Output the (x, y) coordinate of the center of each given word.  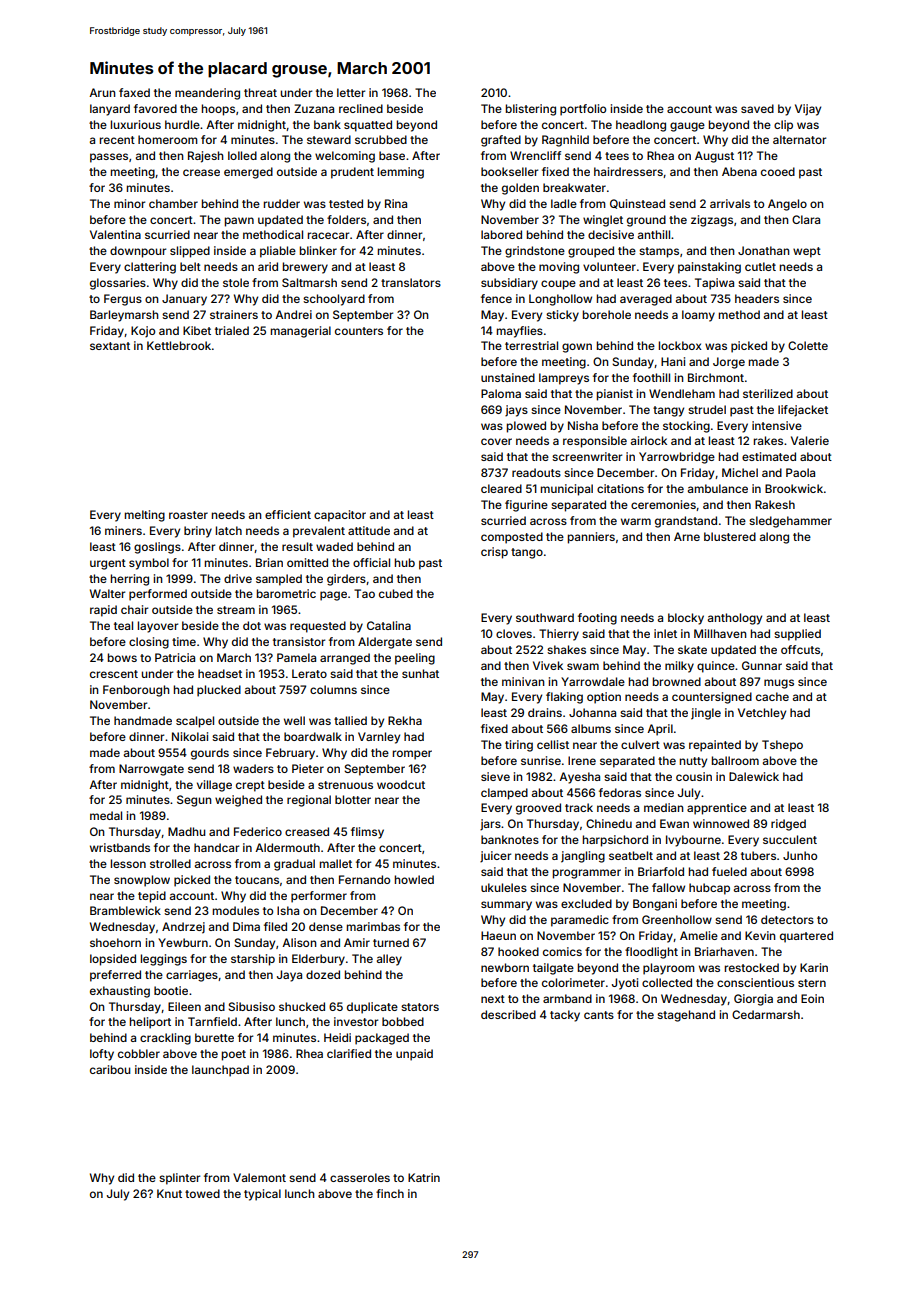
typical (262, 1195)
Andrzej (183, 928)
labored (501, 234)
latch (229, 530)
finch (390, 1193)
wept (807, 252)
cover (496, 441)
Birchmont (716, 377)
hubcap (709, 889)
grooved (538, 809)
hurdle (182, 124)
